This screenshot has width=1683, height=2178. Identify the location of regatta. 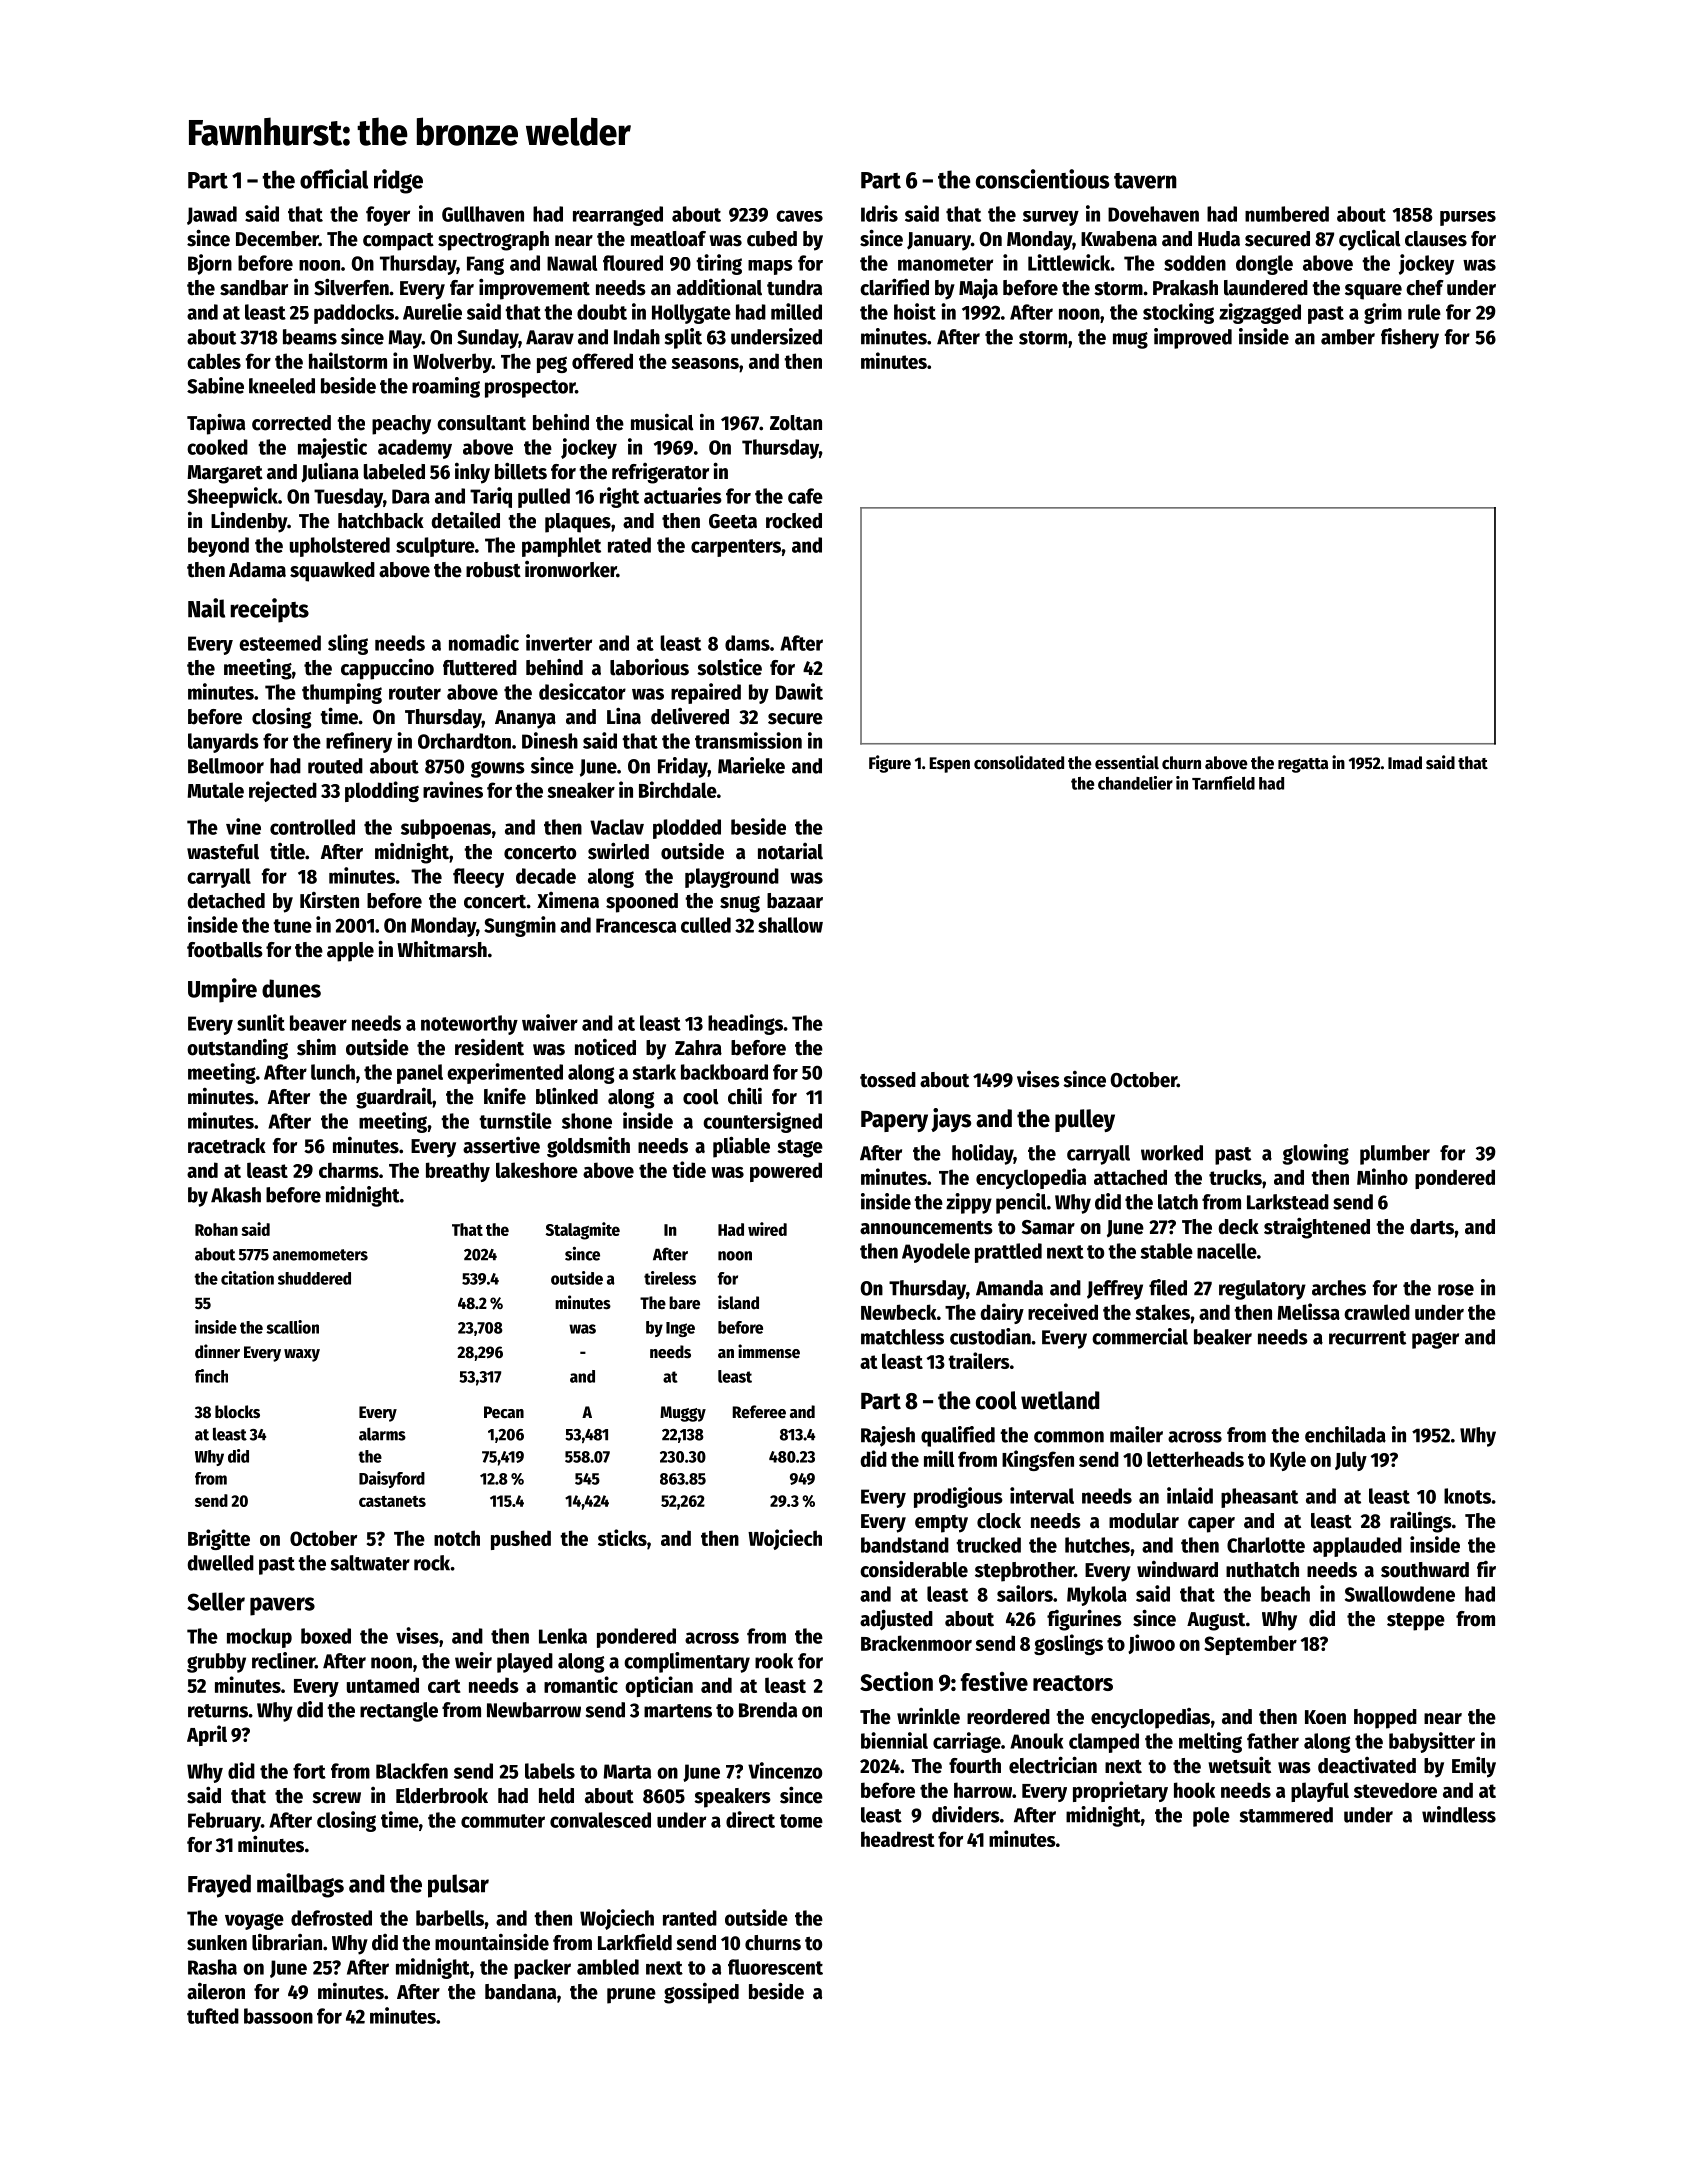
(1303, 765).
